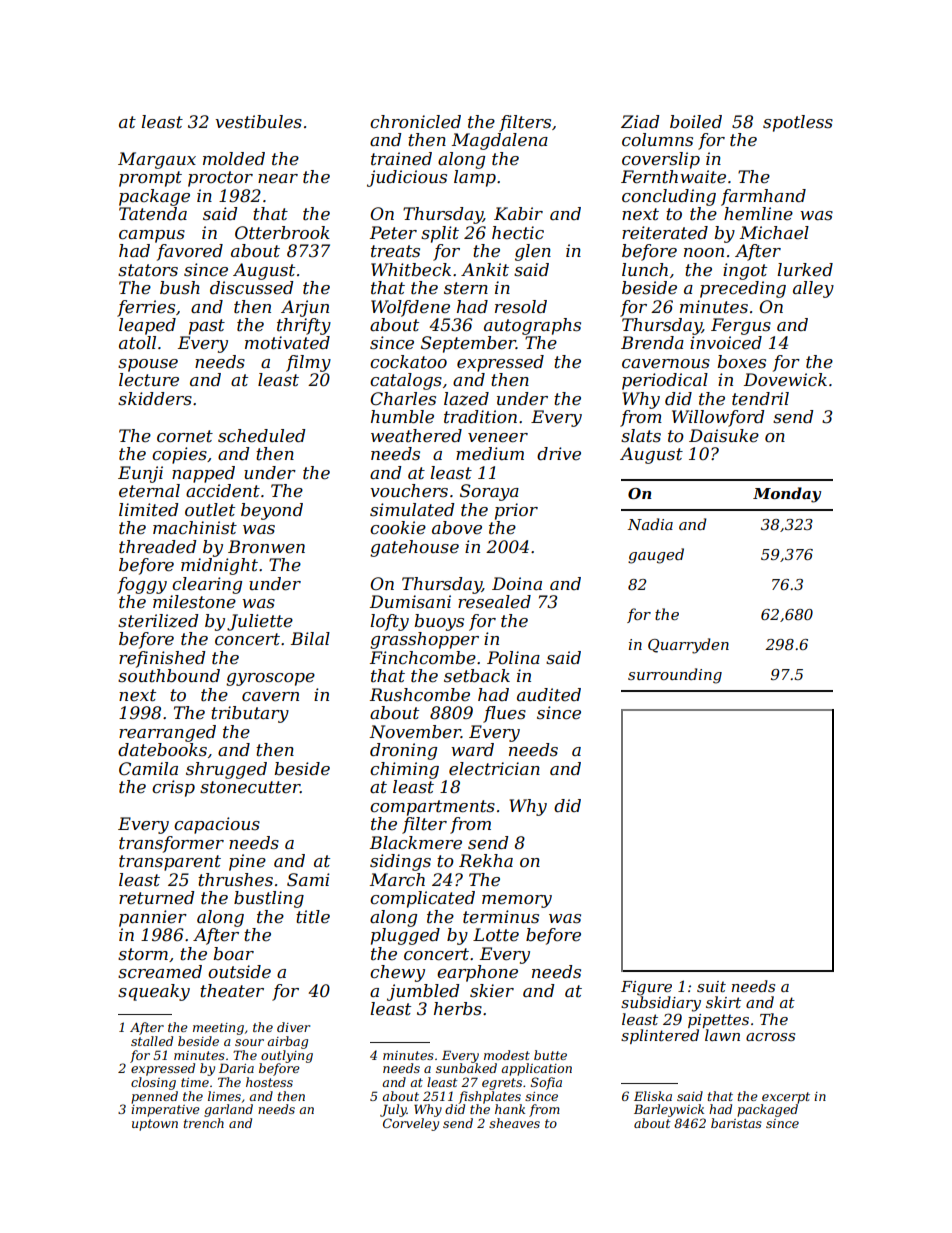 This page has height=1233, width=952. I want to click on Nadia, so click(650, 524).
